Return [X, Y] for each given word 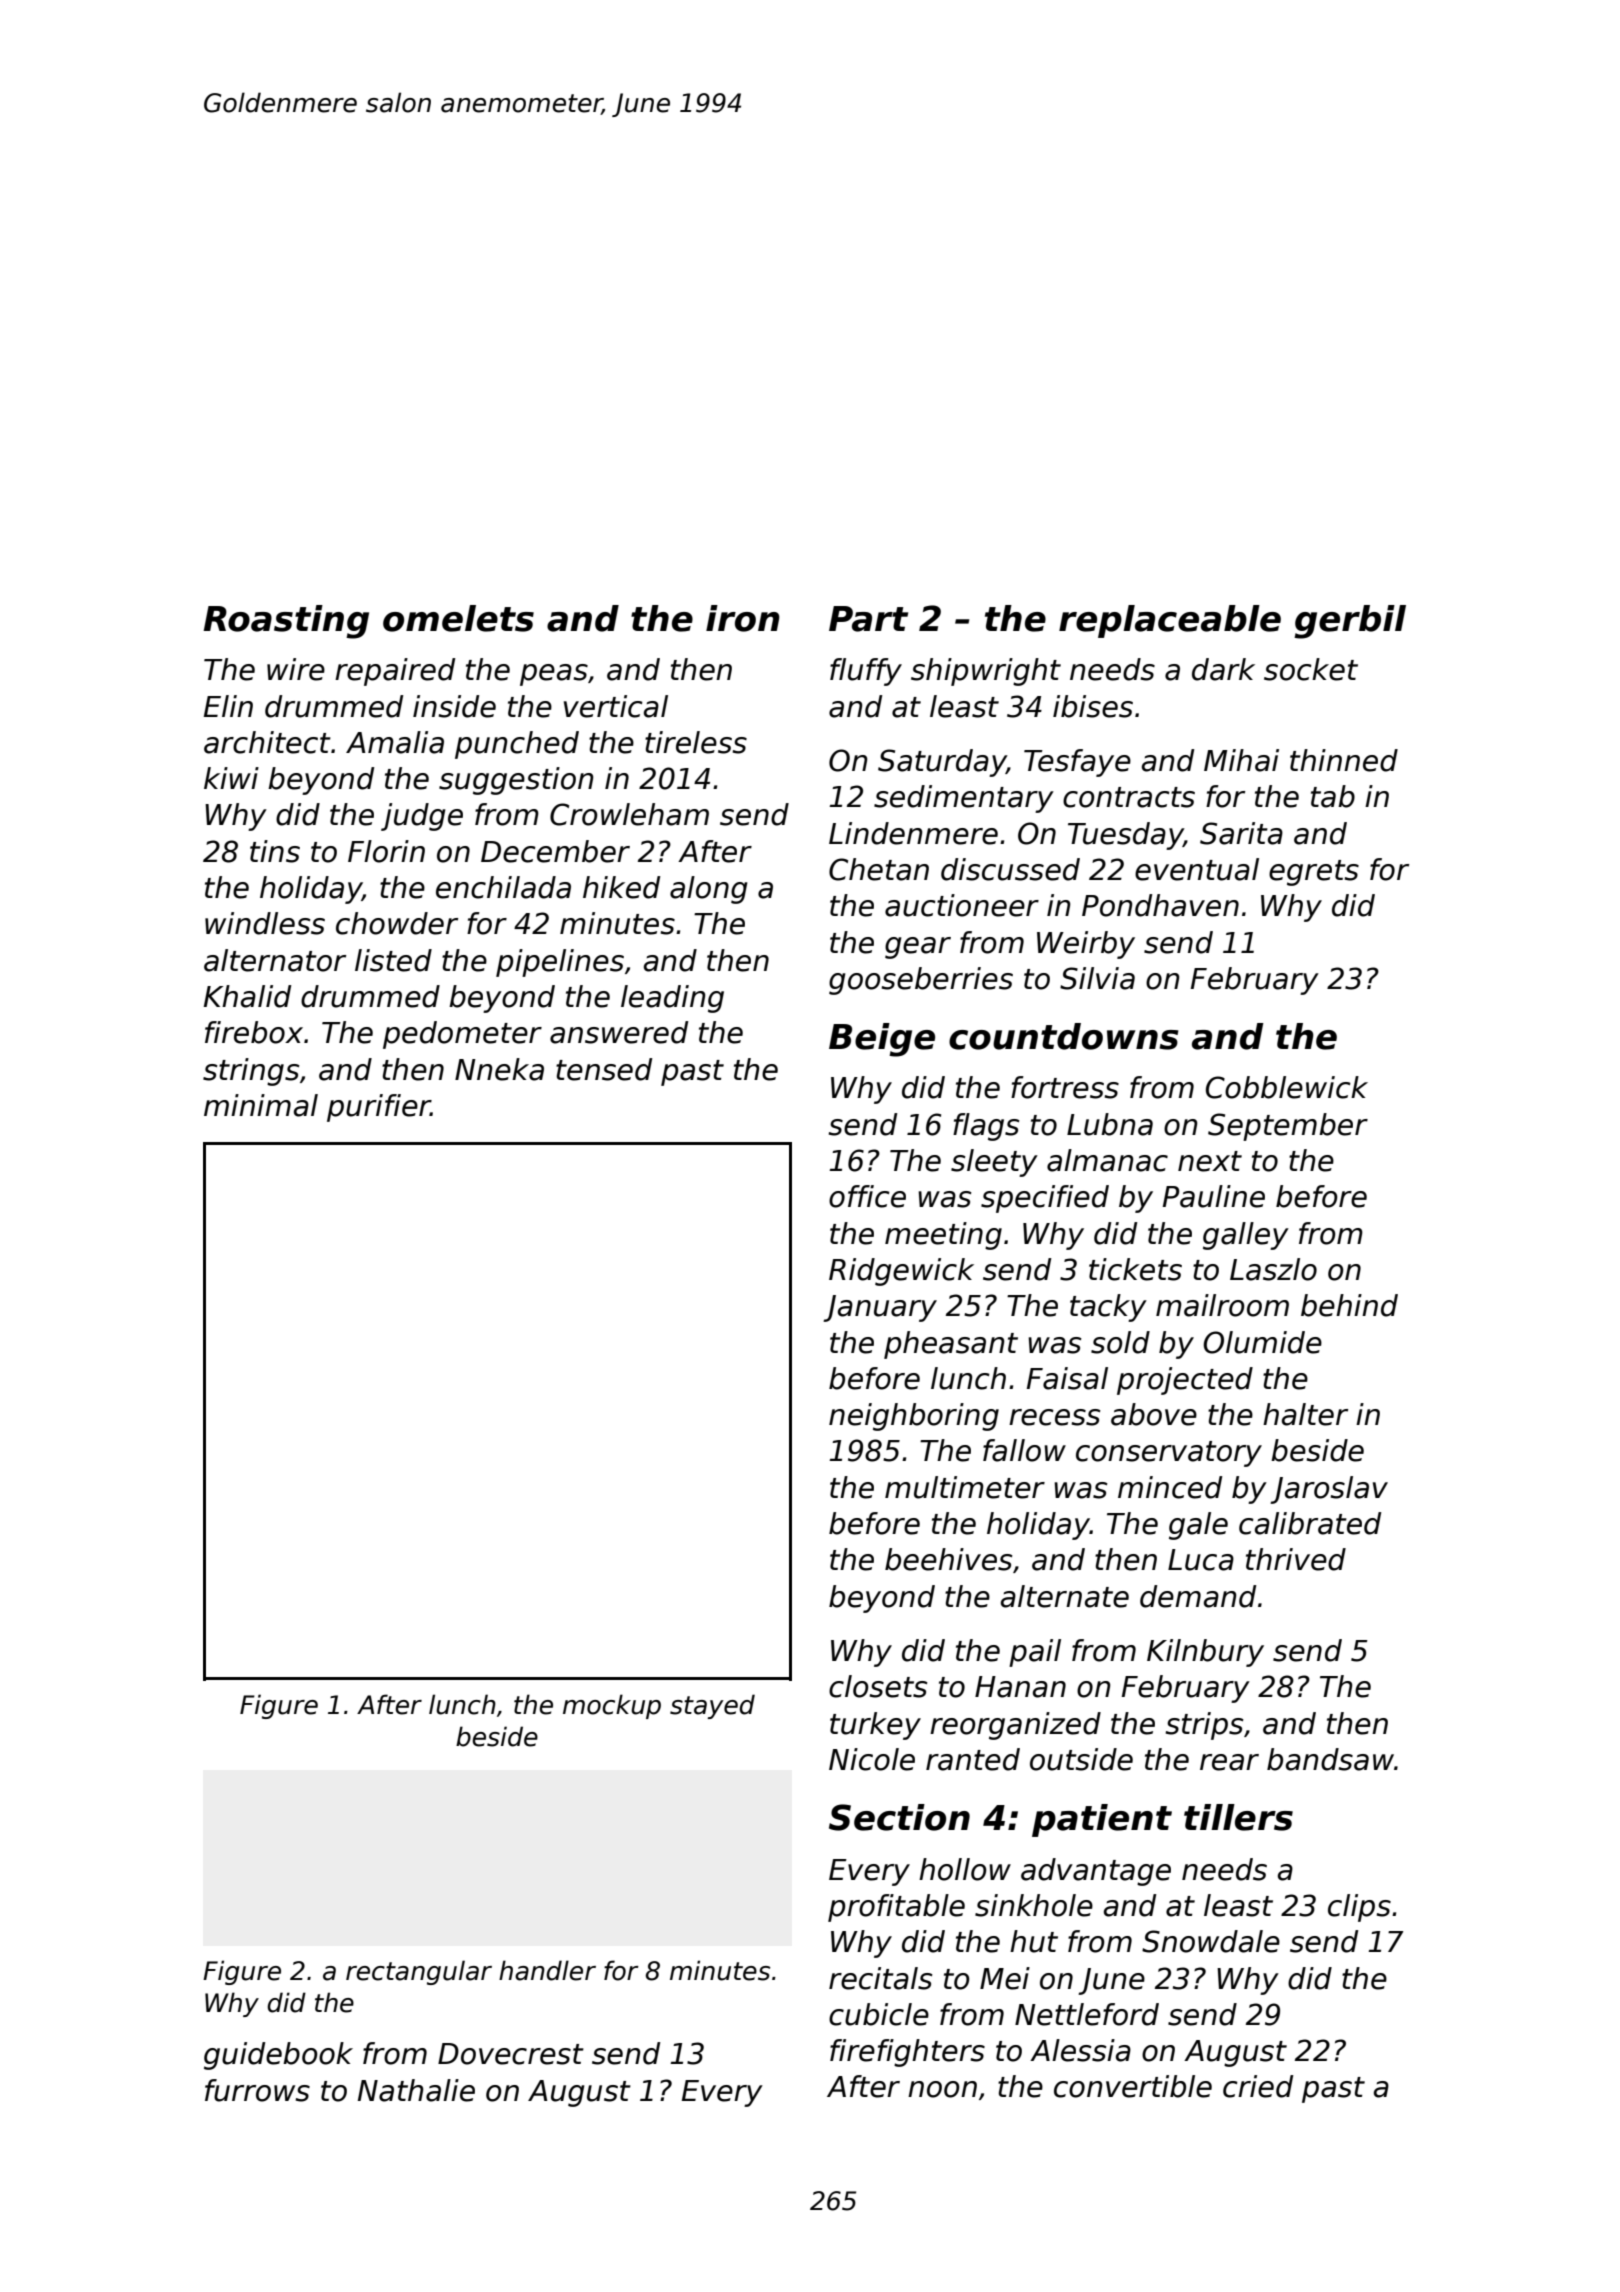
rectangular [419, 1972]
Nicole [872, 1759]
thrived [1296, 1559]
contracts [1129, 797]
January [880, 1308]
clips [1359, 1908]
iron [743, 618]
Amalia [395, 742]
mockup [612, 1706]
